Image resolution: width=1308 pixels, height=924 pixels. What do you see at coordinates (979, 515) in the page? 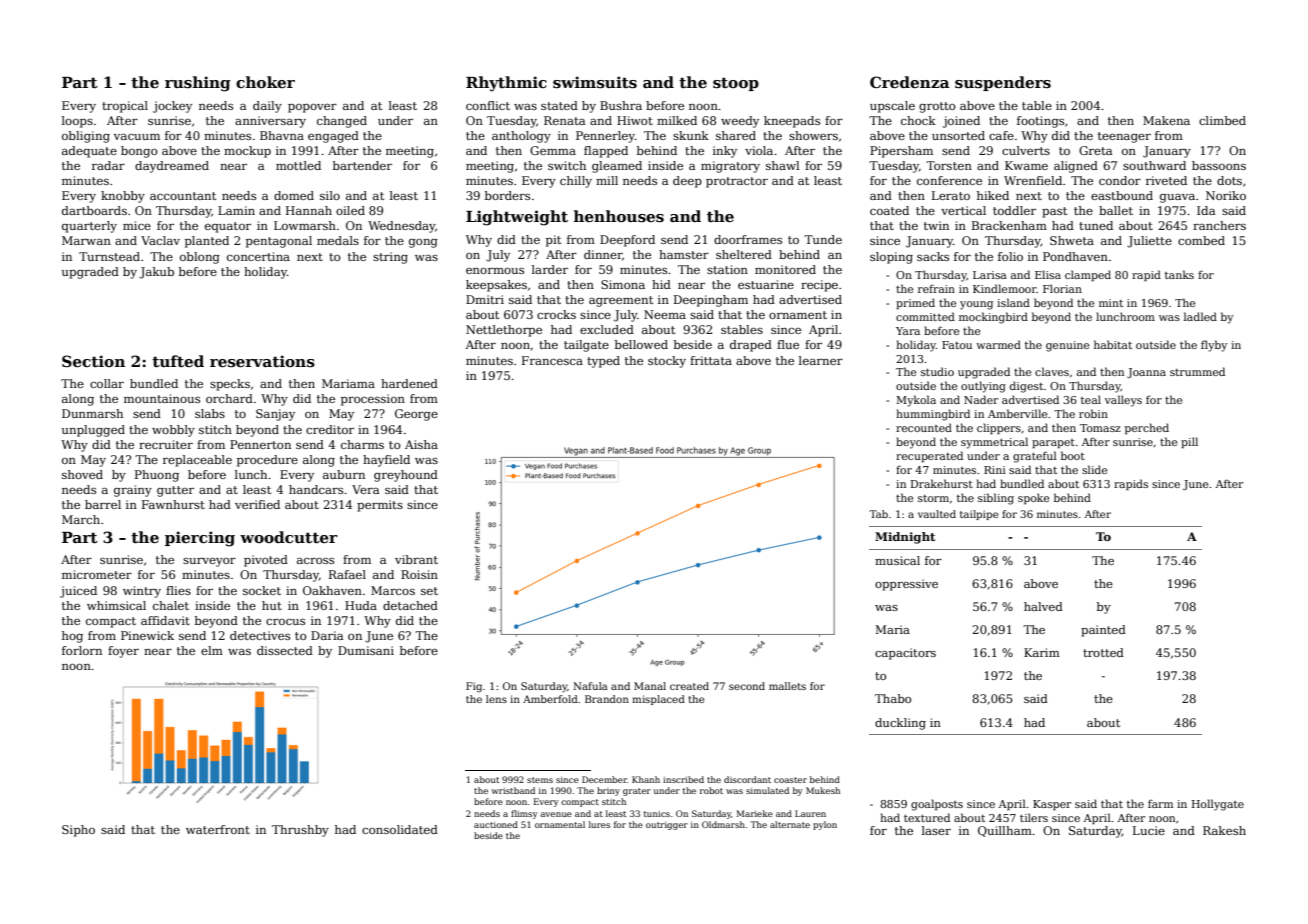
I see `tailpipe` at bounding box center [979, 515].
